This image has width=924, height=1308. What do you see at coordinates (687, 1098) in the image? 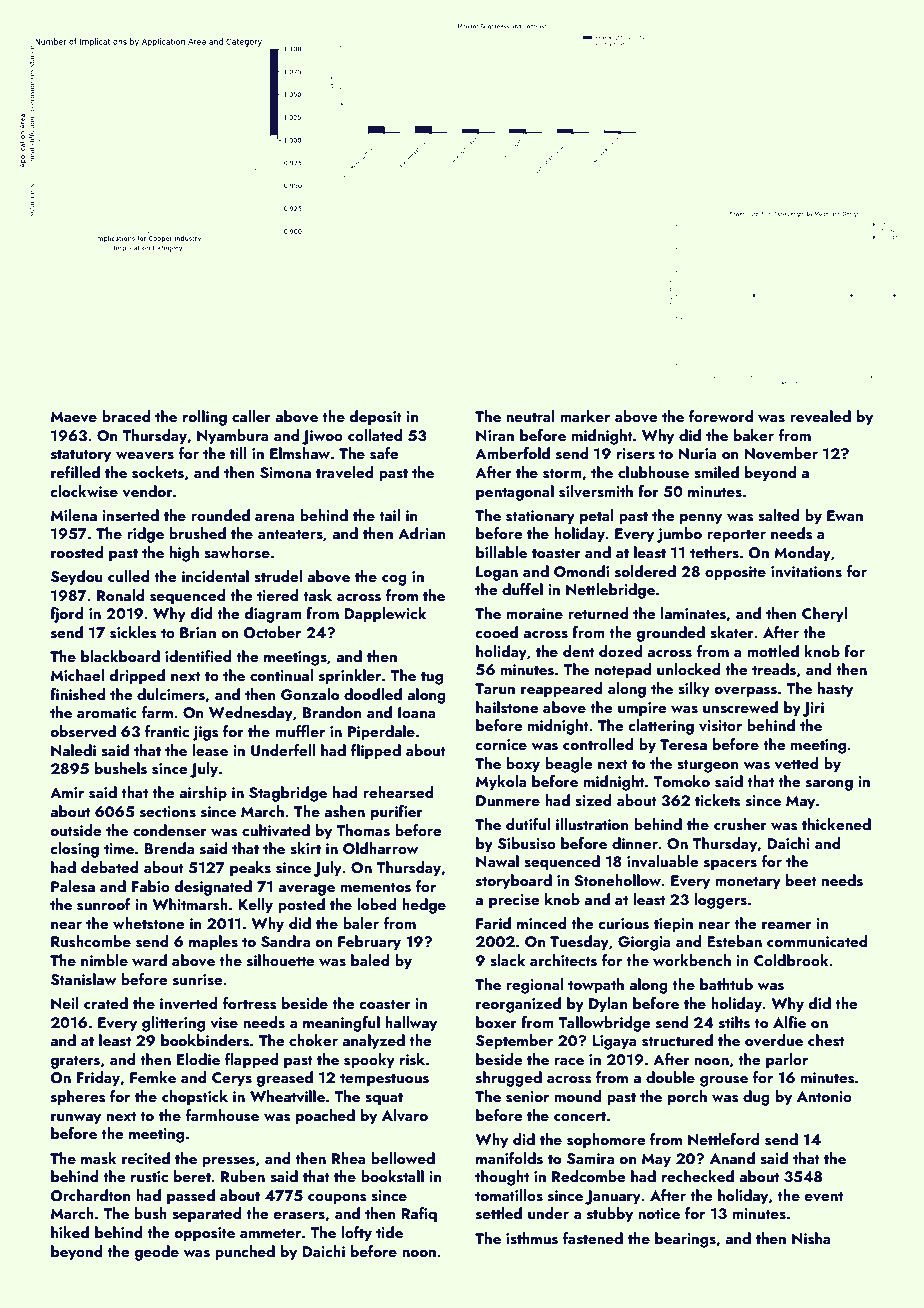
I see `porch` at bounding box center [687, 1098].
